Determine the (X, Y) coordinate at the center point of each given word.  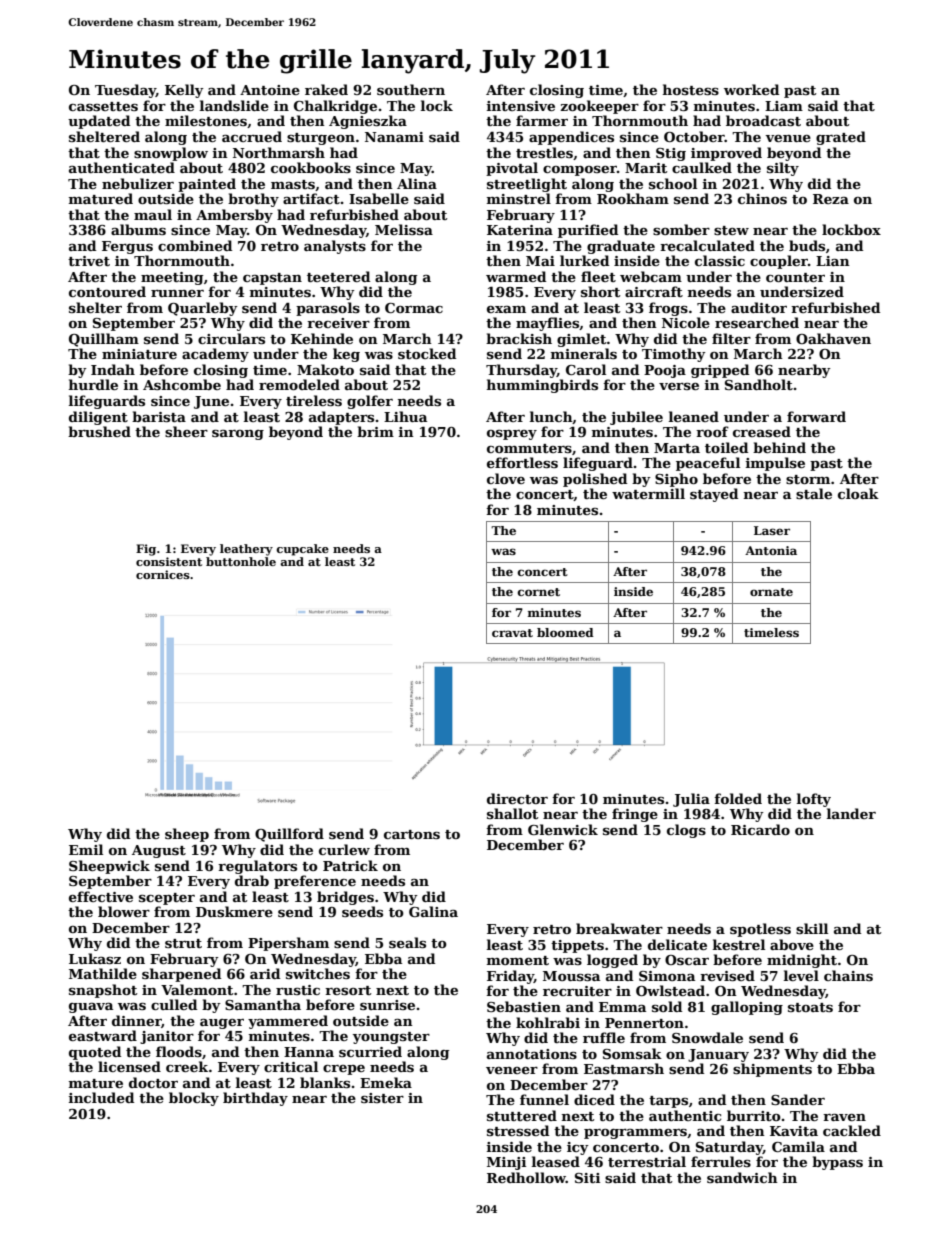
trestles (544, 152)
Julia (691, 800)
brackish (519, 338)
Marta (677, 448)
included (101, 1097)
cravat (512, 633)
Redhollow (526, 1177)
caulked (702, 167)
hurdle (93, 384)
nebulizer (138, 183)
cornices (163, 574)
